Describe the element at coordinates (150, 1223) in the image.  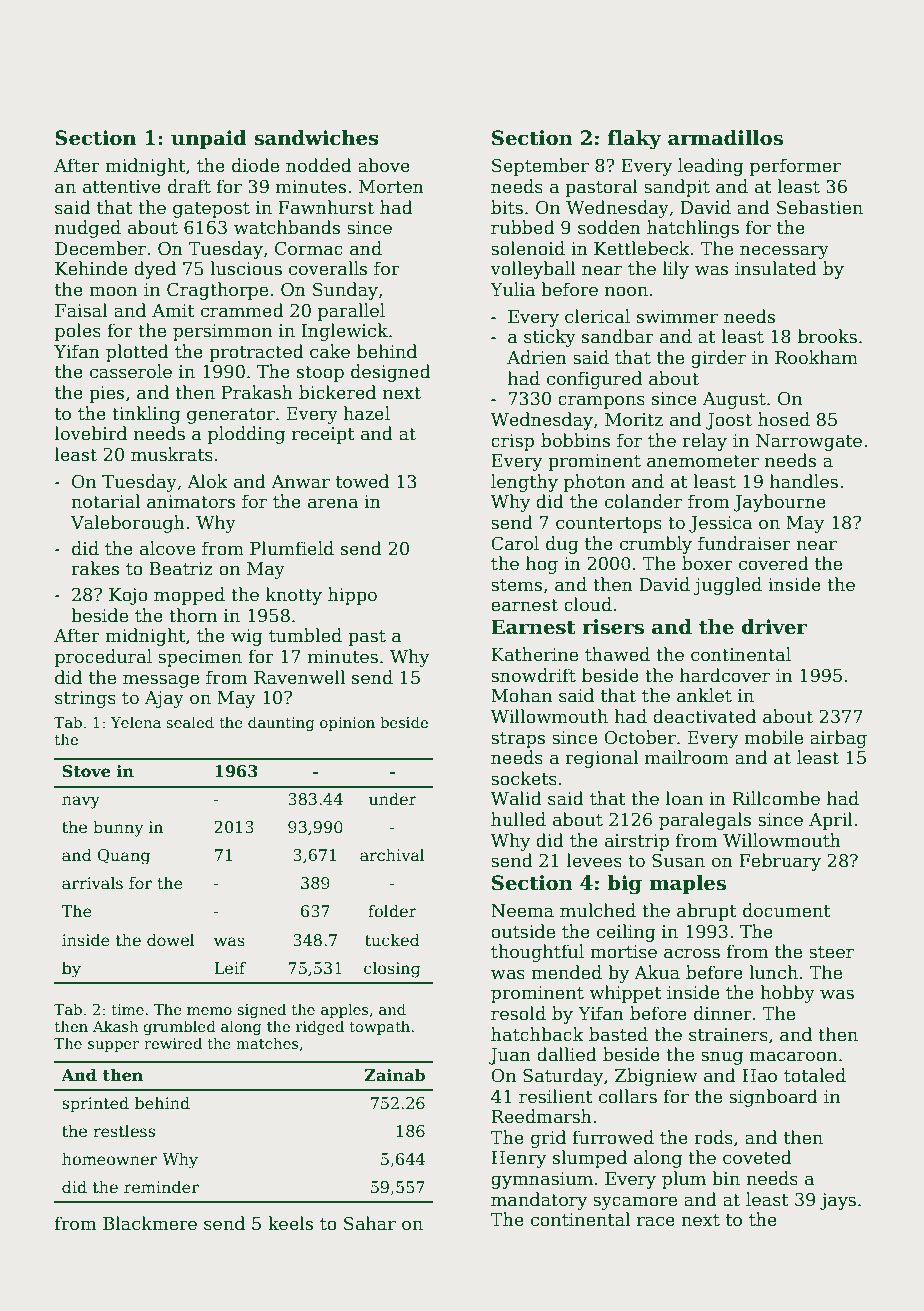
I see `Blackmere` at that location.
